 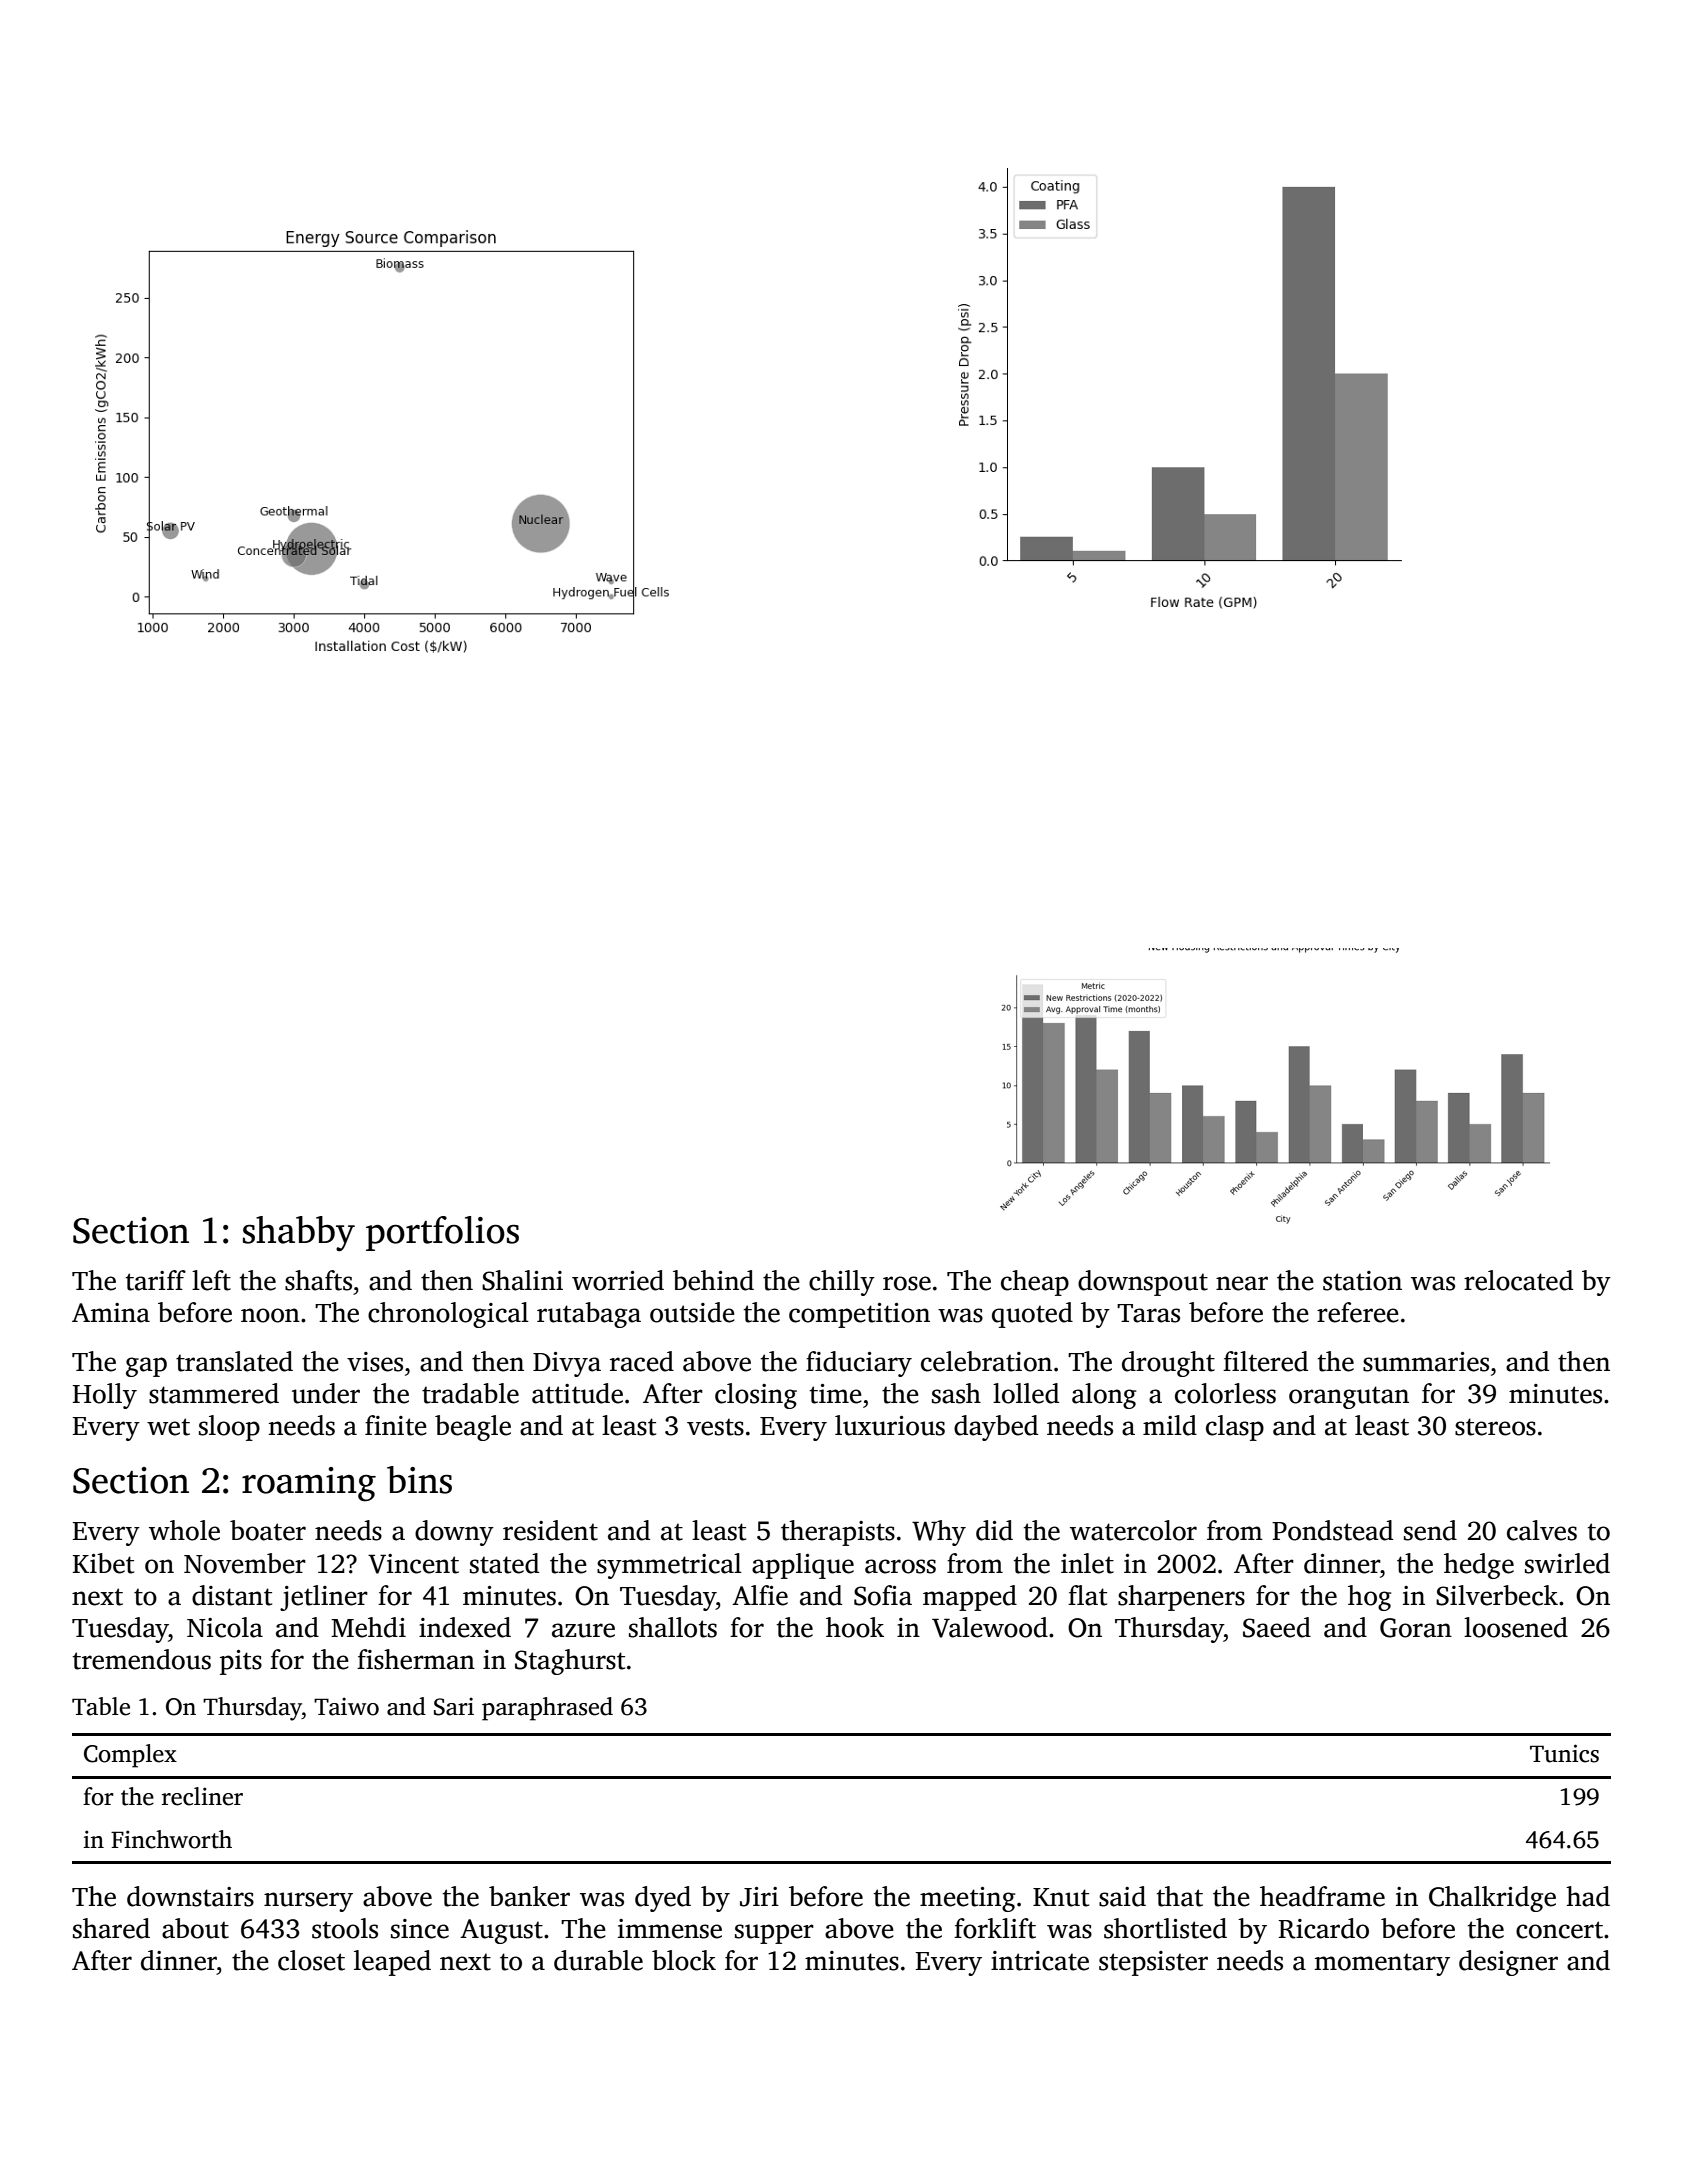 What do you see at coordinates (1564, 1753) in the screenshot?
I see `Tunics` at bounding box center [1564, 1753].
